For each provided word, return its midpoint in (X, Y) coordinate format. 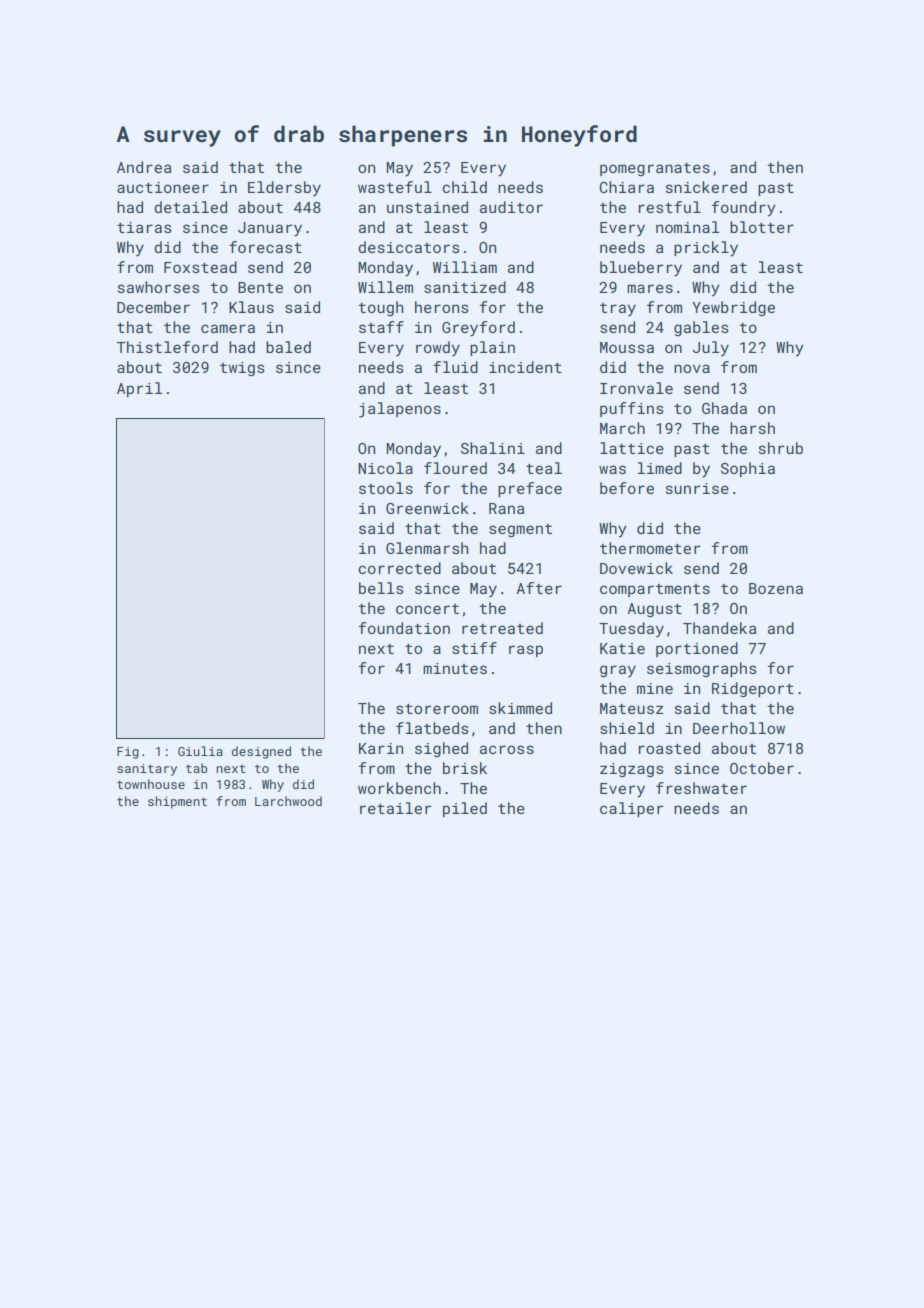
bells (381, 588)
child (464, 187)
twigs (242, 369)
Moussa (627, 347)
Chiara (627, 187)
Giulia (200, 751)
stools (386, 488)
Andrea (144, 167)
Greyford (478, 329)
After (539, 588)
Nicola (385, 468)
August (654, 610)
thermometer (650, 548)
